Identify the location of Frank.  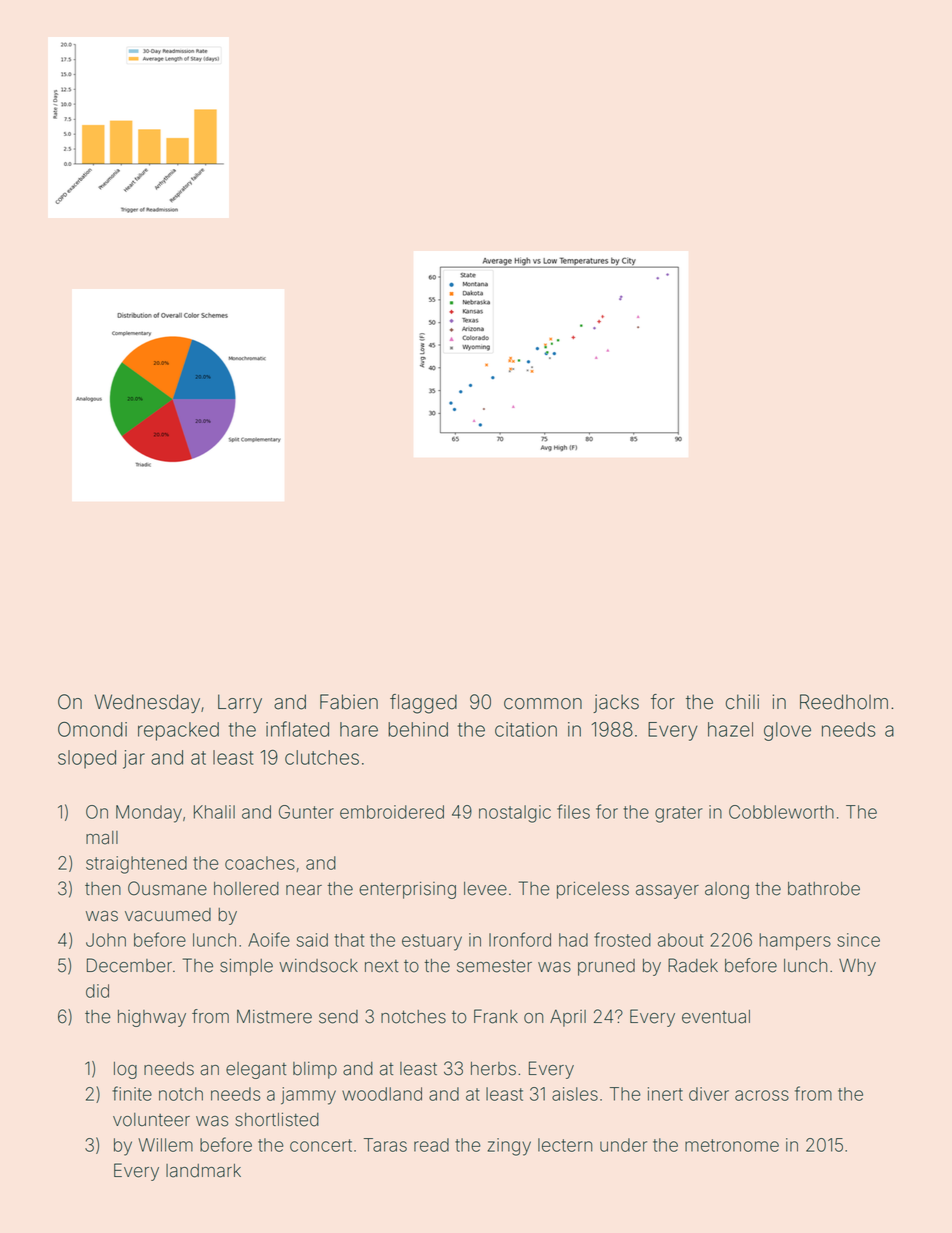
(496, 1016).
